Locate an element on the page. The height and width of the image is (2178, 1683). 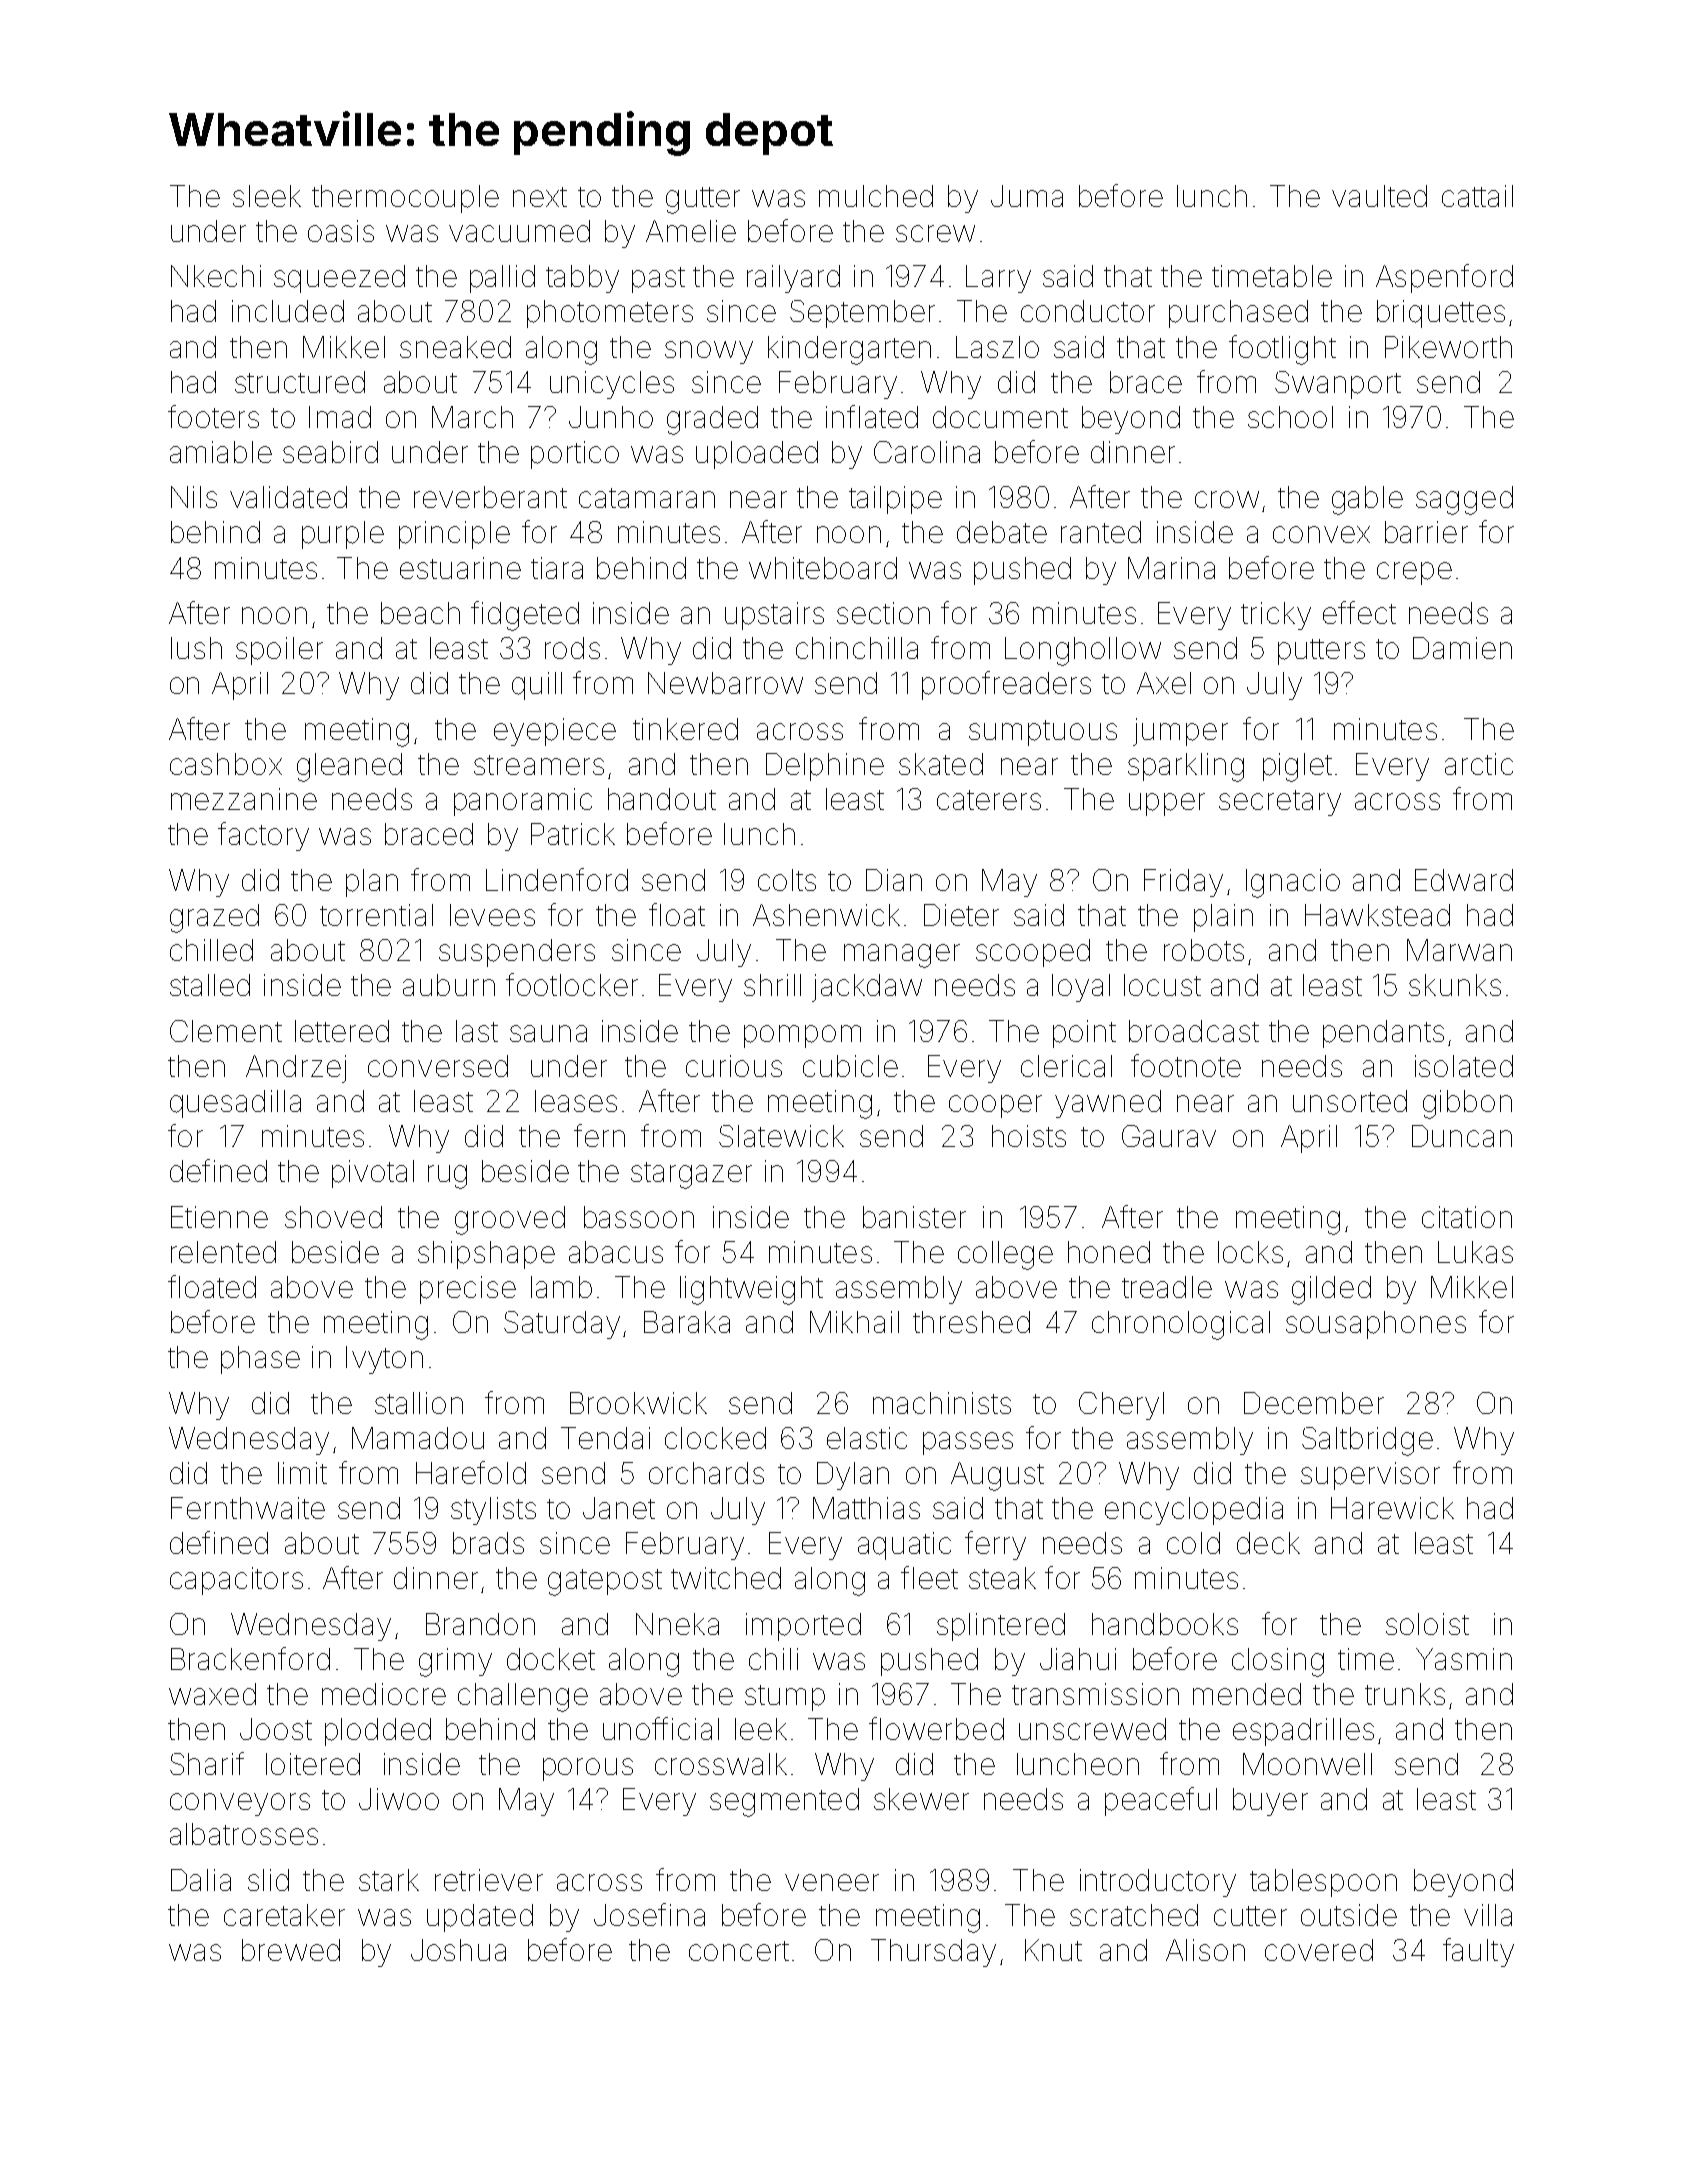
colts is located at coordinates (787, 880).
